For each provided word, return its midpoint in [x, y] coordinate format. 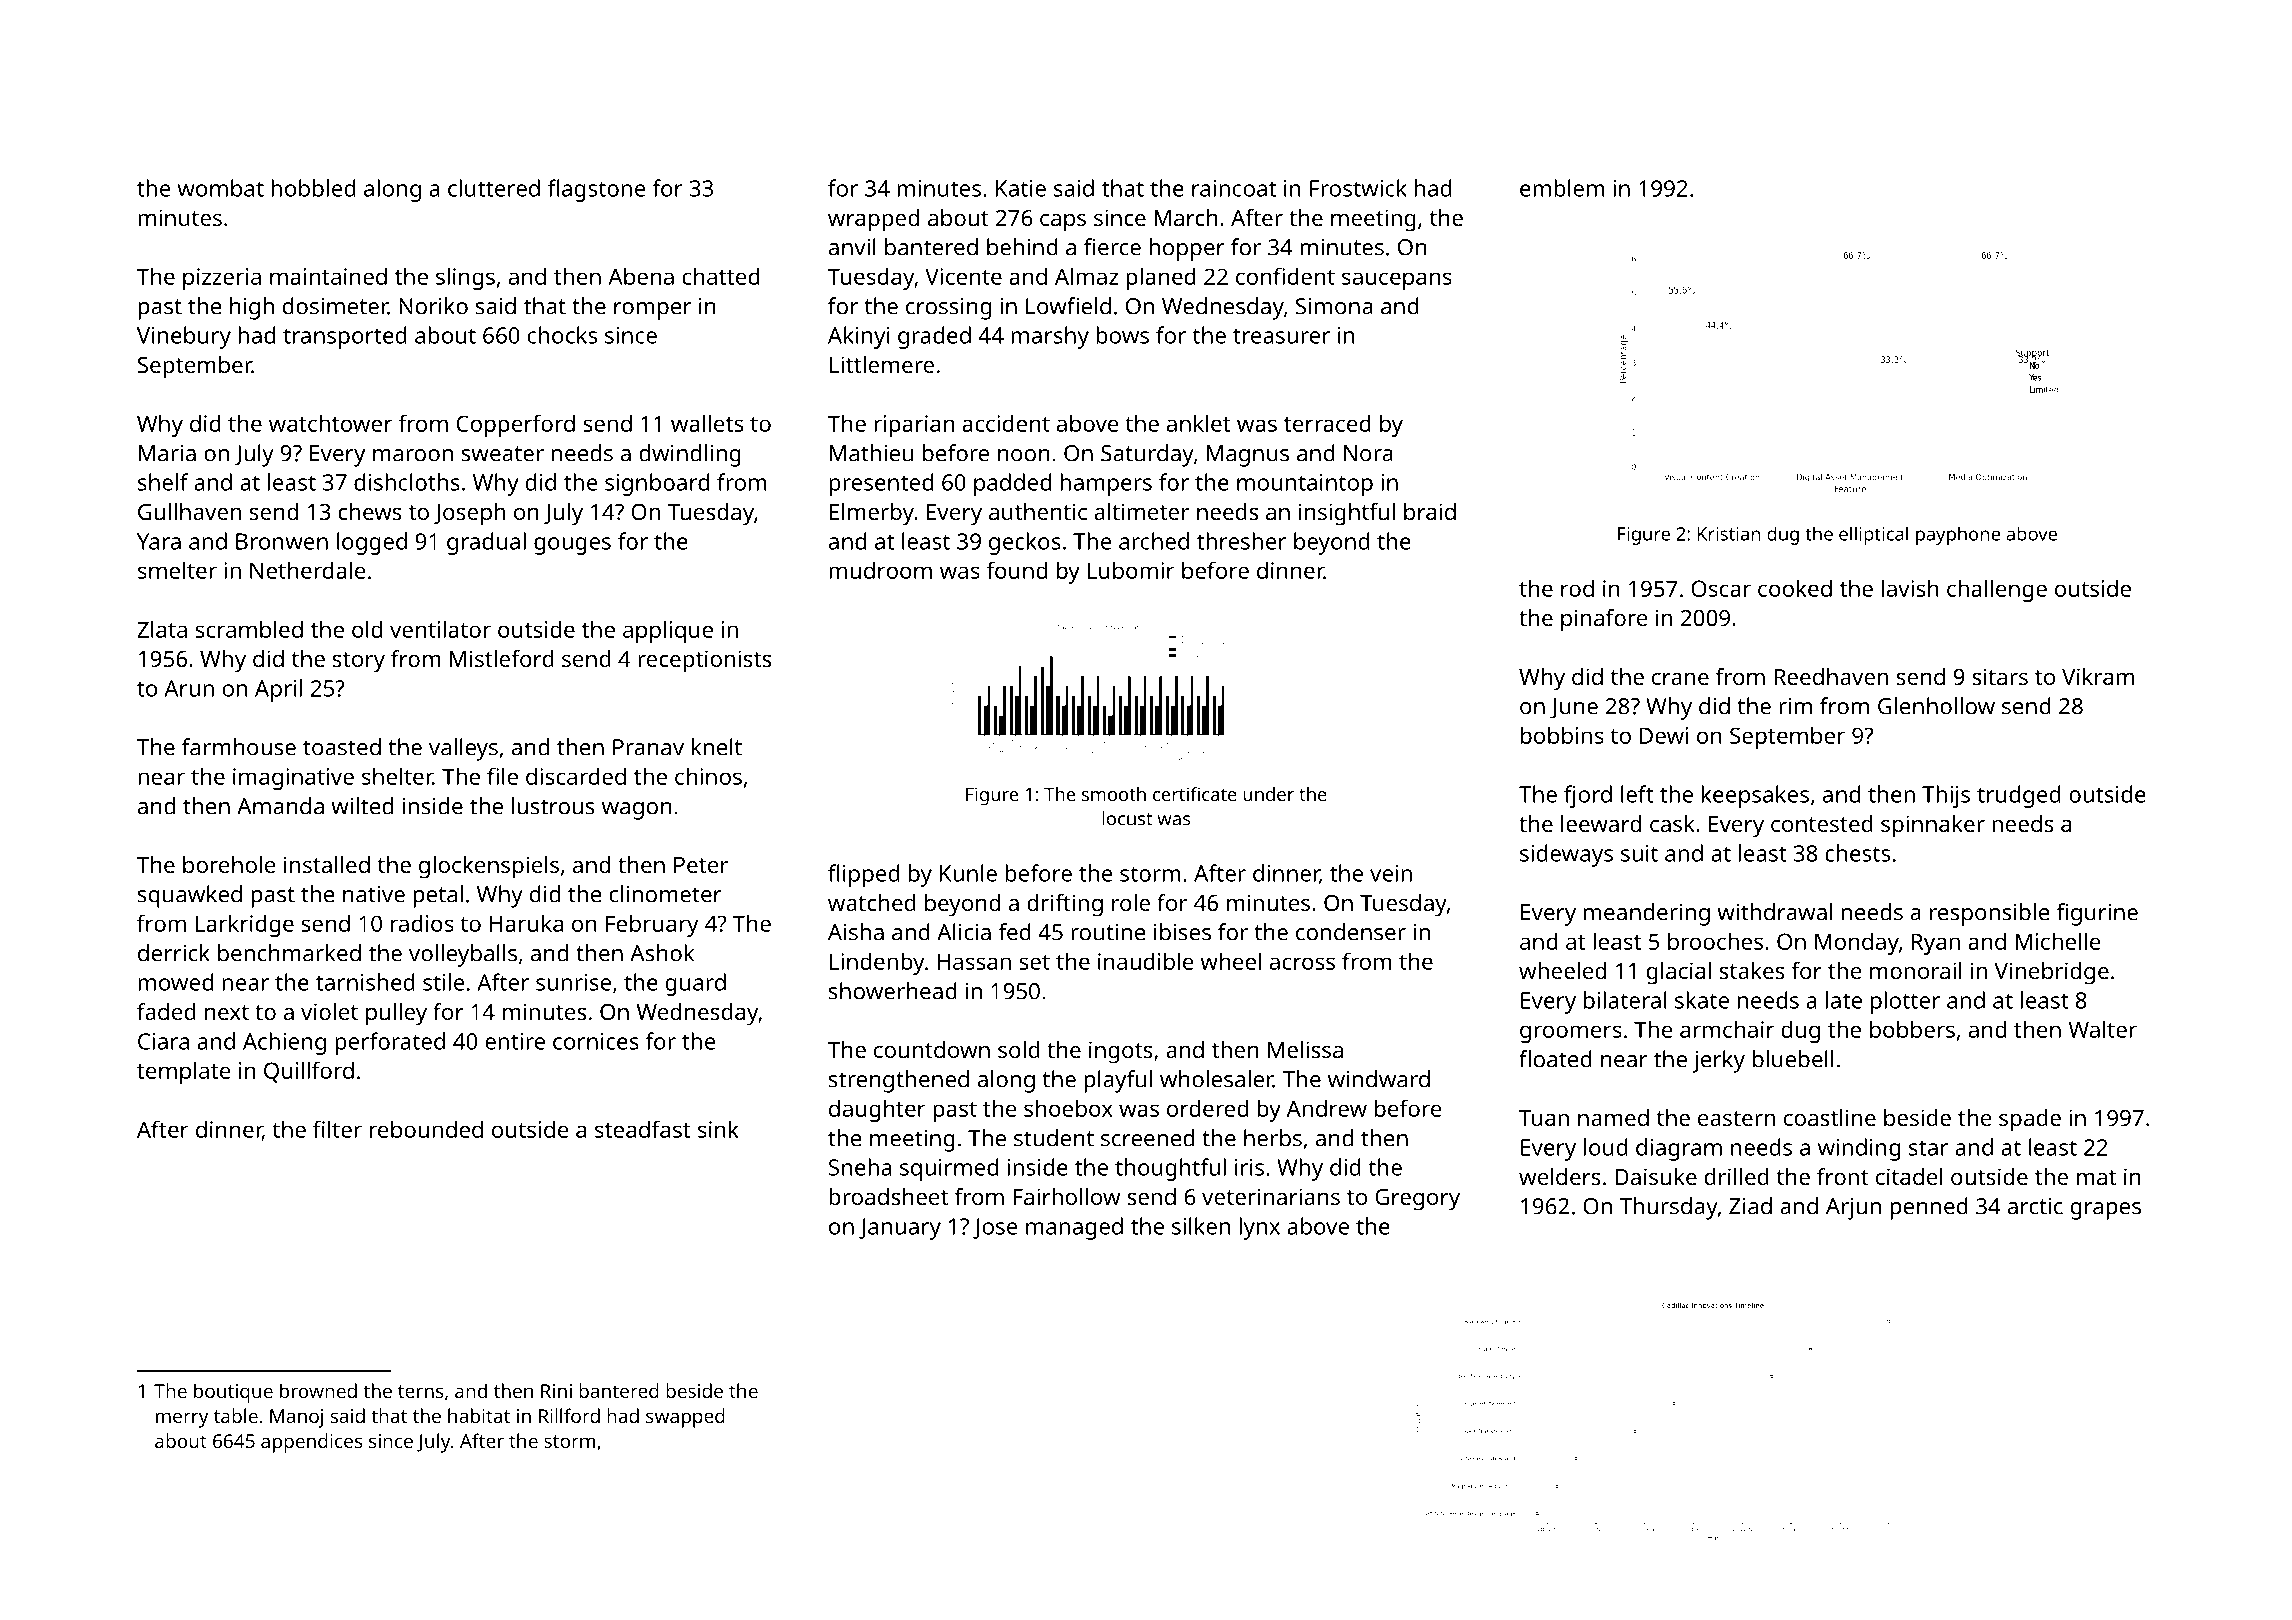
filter [337, 1129]
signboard [657, 484]
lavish [1910, 588]
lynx [1259, 1228]
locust [1127, 818]
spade [2030, 1120]
